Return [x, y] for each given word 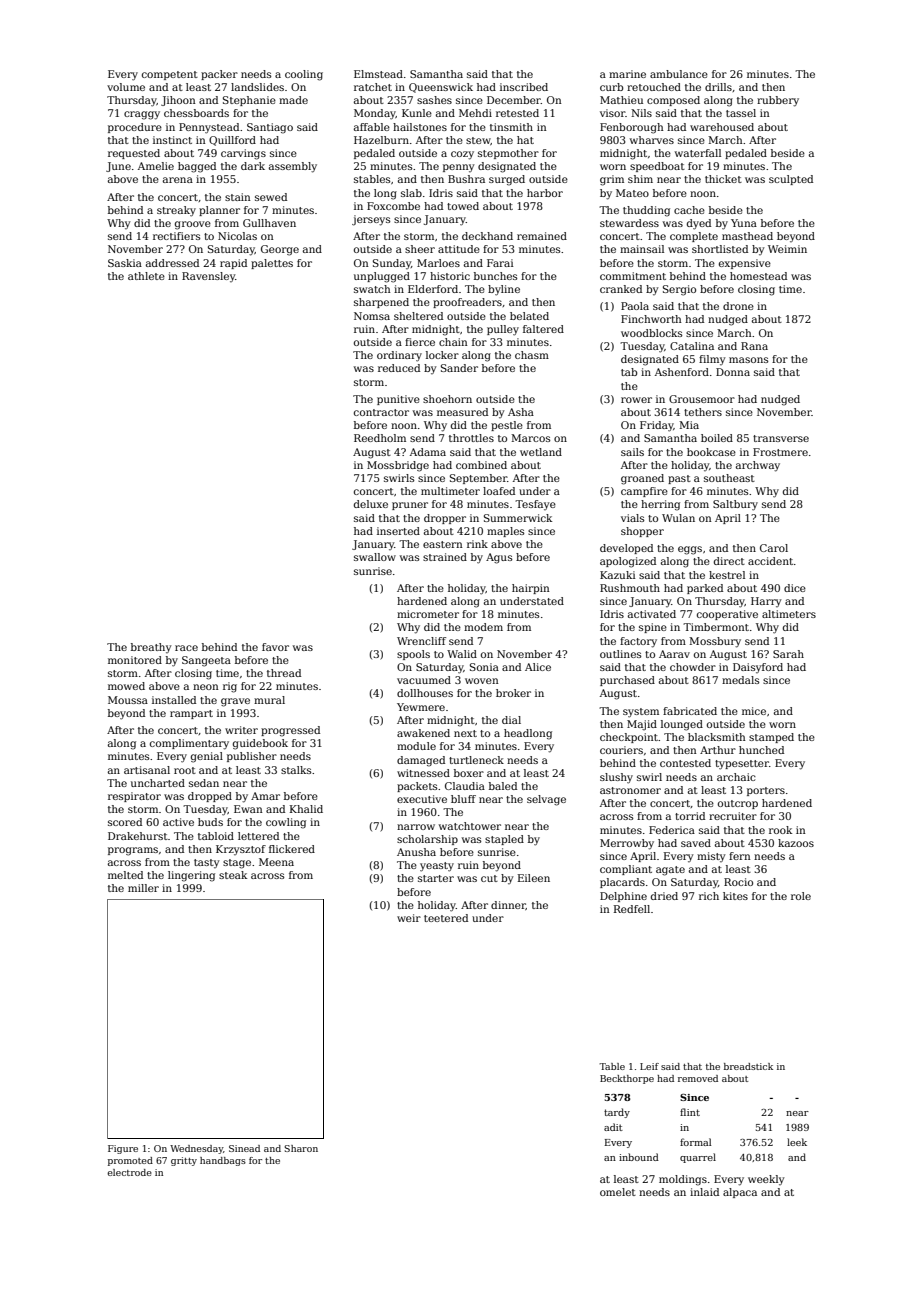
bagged [197, 167]
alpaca [740, 1193]
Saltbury [735, 505]
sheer [420, 249]
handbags [223, 1161]
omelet [618, 1192]
